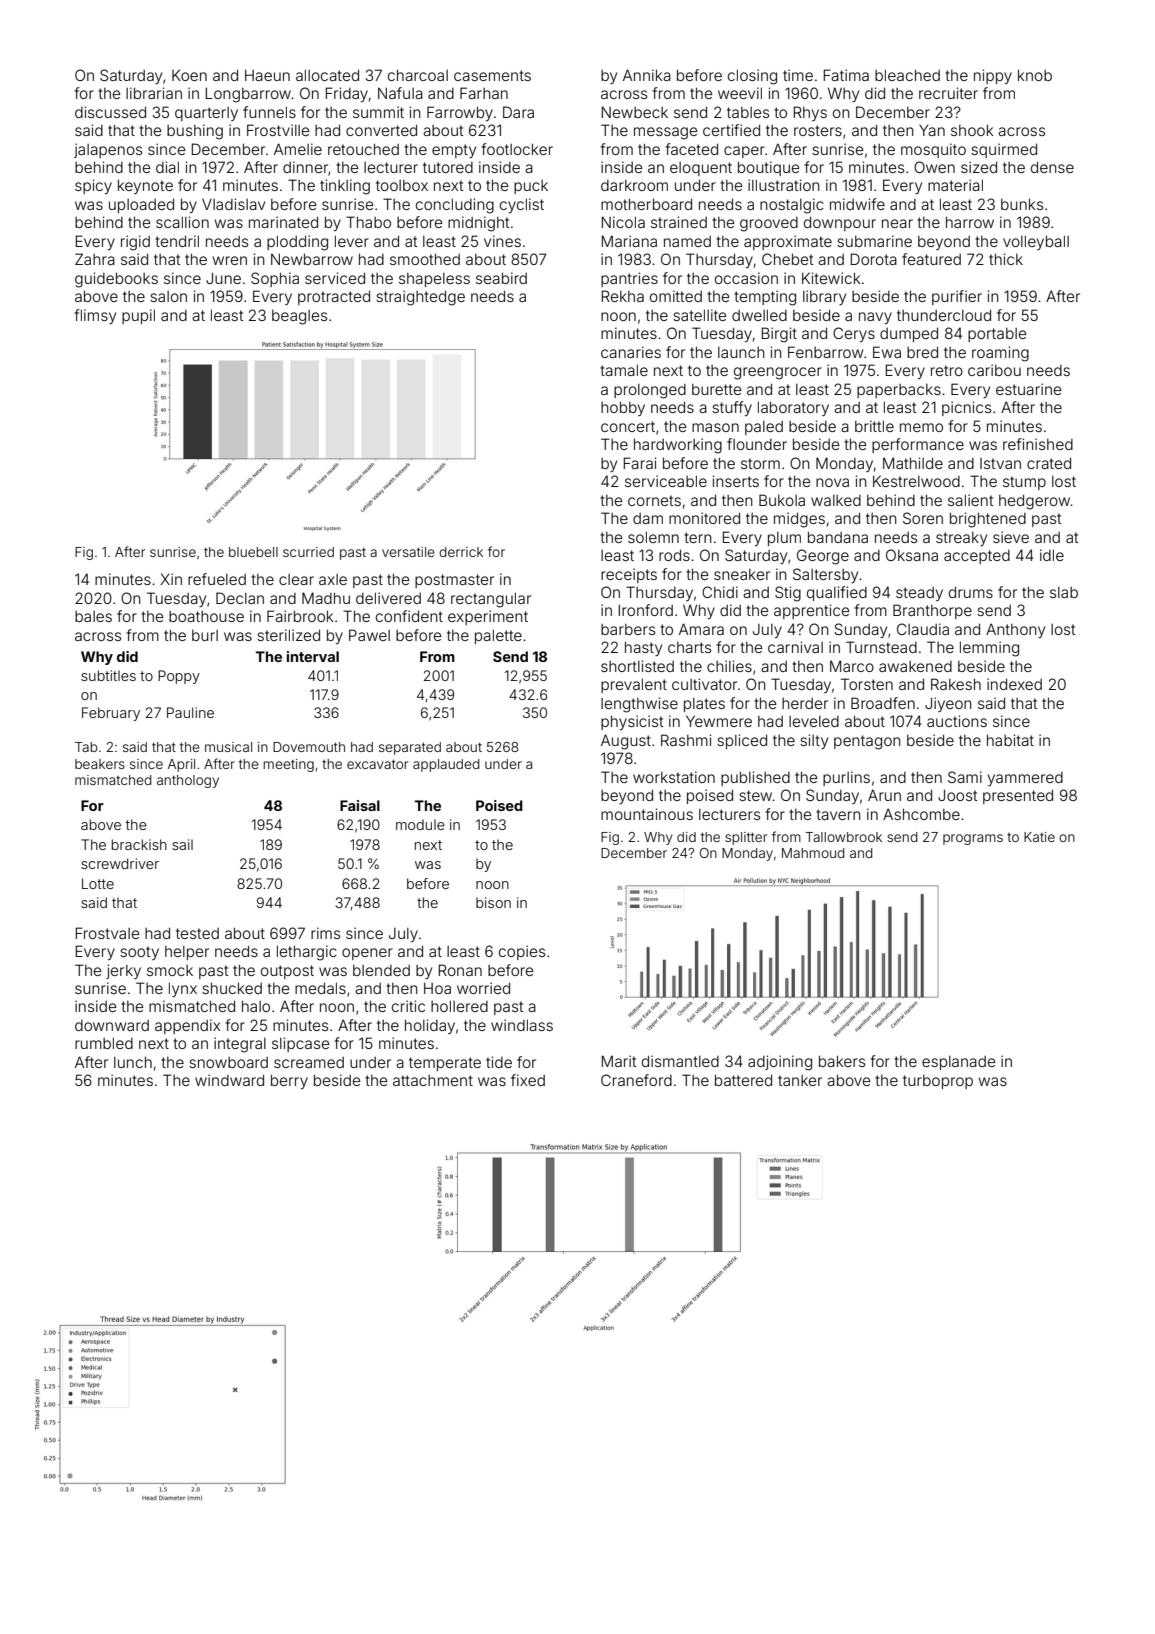 The width and height of the screenshot is (1155, 1634). Describe the element at coordinates (748, 112) in the screenshot. I see `tables` at that location.
